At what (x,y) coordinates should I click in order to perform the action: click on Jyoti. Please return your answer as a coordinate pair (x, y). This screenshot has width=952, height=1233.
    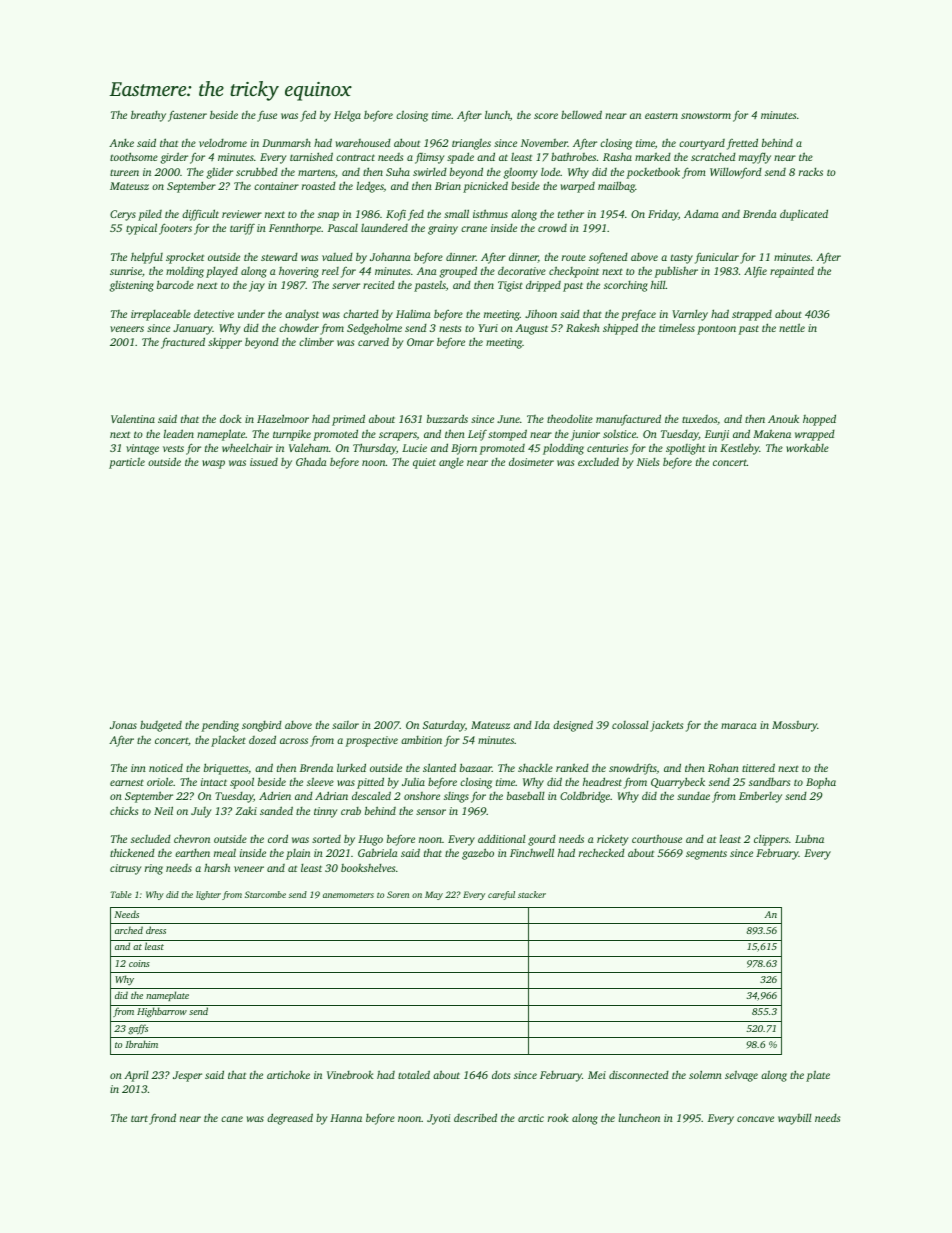
    Looking at the image, I should click on (438, 1119).
